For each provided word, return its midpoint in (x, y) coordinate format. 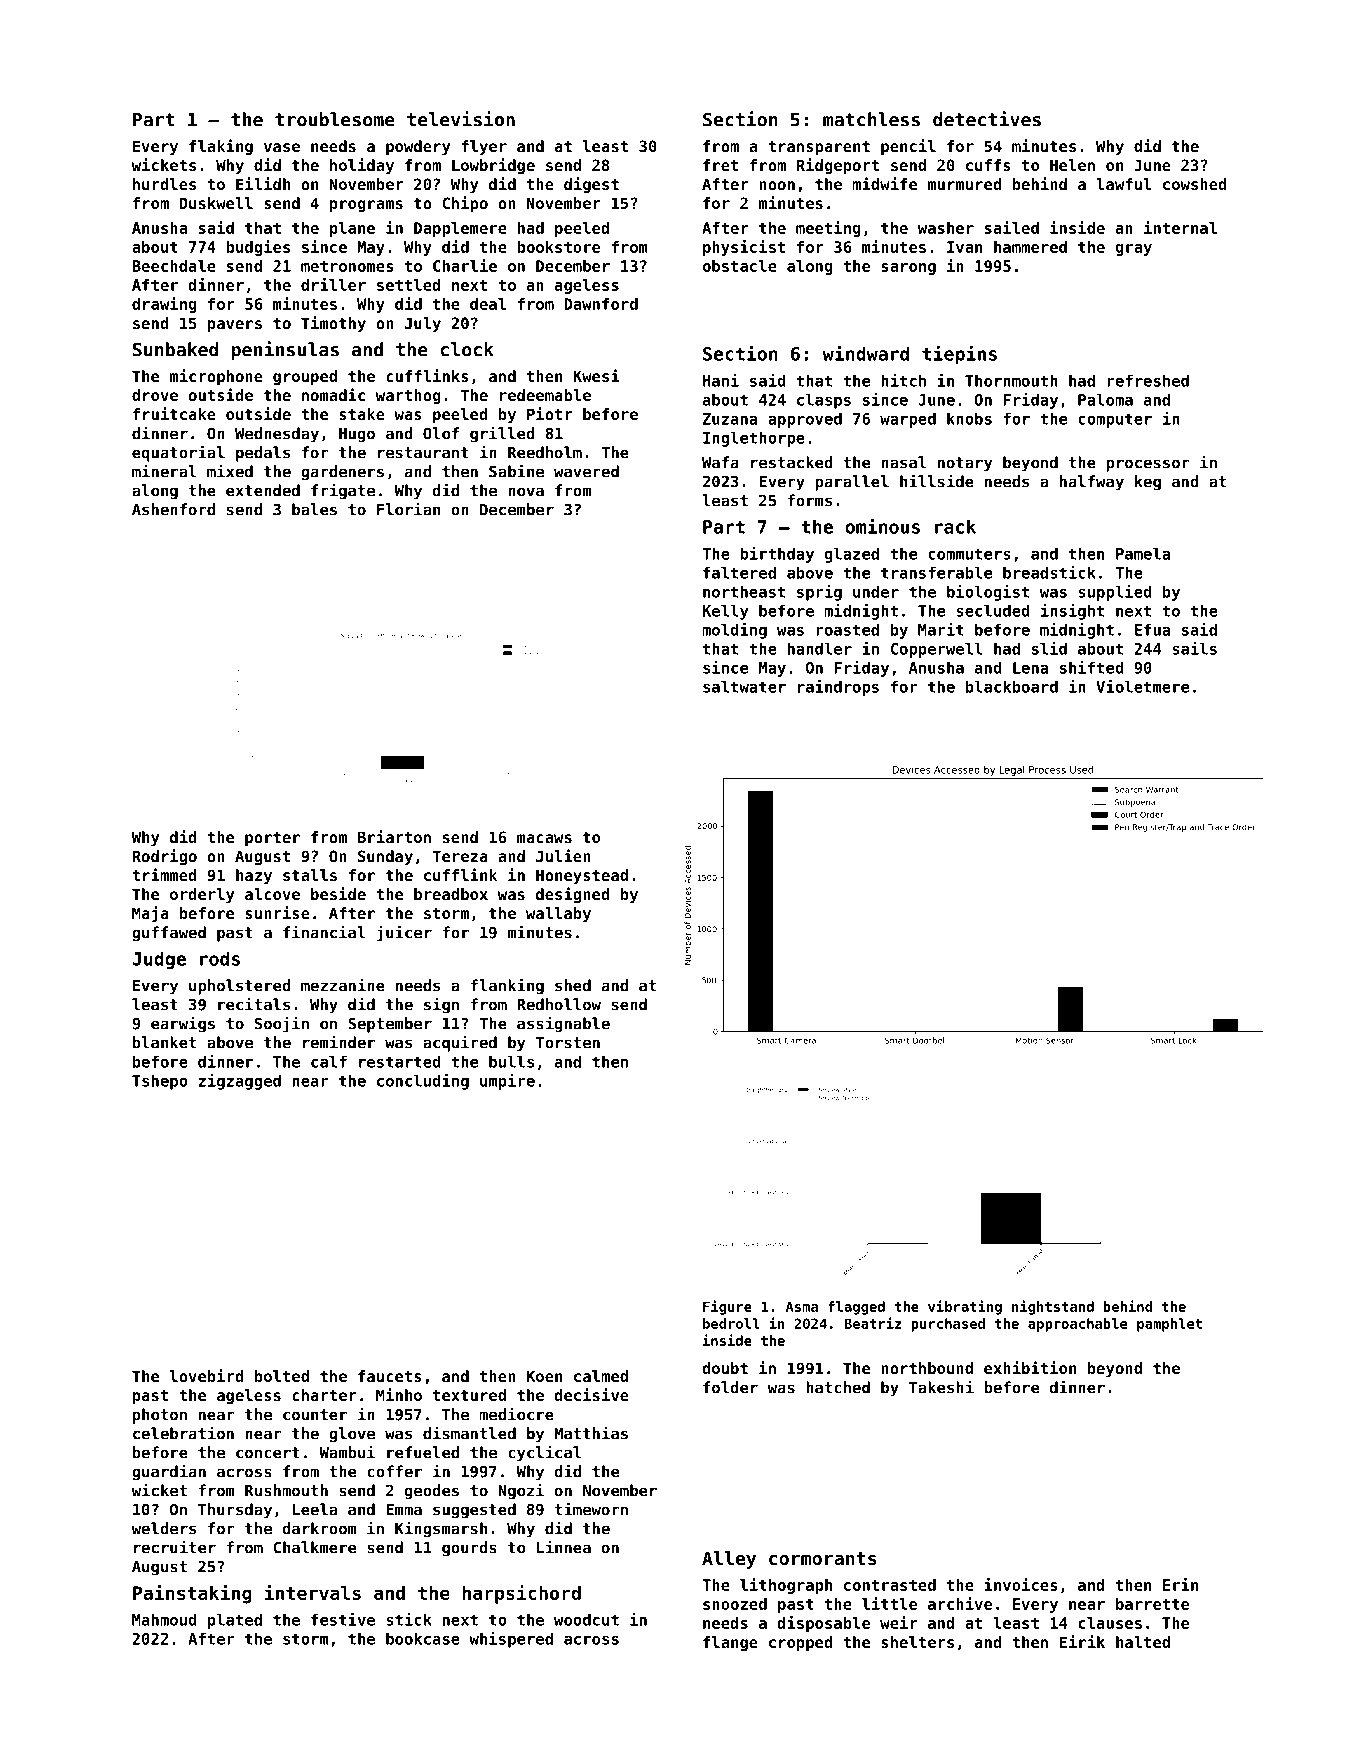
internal (1180, 227)
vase (282, 147)
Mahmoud (164, 1619)
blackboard (1012, 686)
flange (730, 1643)
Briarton (394, 836)
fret (720, 165)
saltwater (744, 686)
